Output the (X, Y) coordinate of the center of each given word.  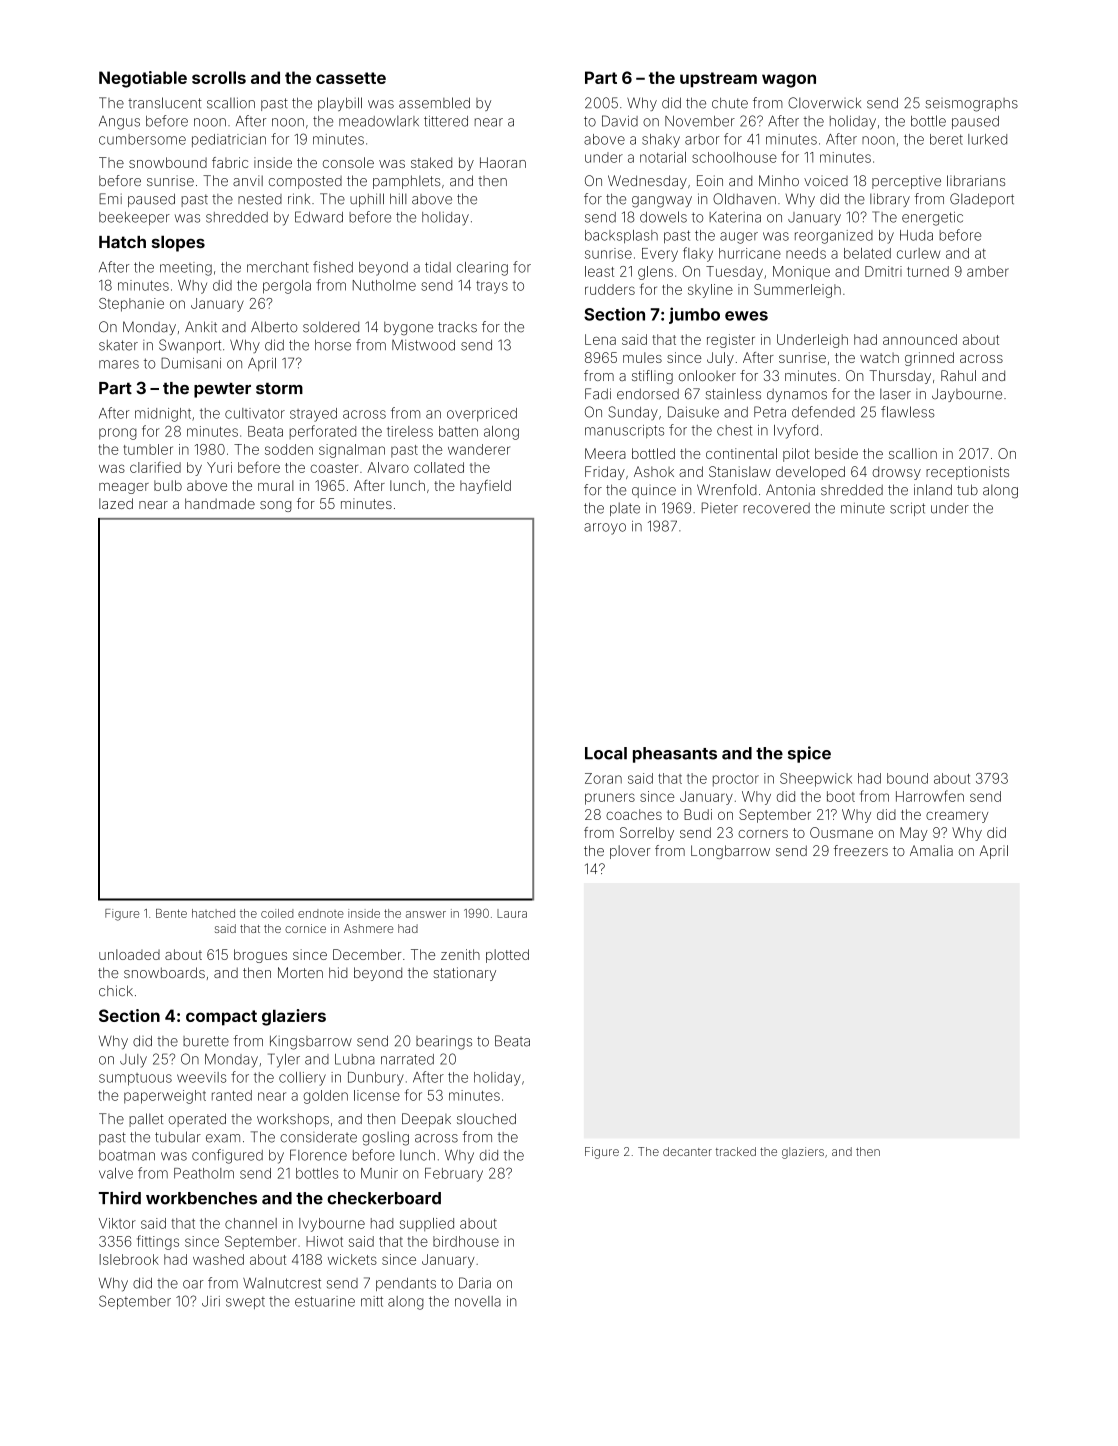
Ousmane (841, 832)
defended (823, 412)
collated (439, 467)
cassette (351, 78)
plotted (507, 956)
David (620, 121)
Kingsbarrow (311, 1042)
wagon (789, 81)
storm (279, 388)
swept (245, 1303)
